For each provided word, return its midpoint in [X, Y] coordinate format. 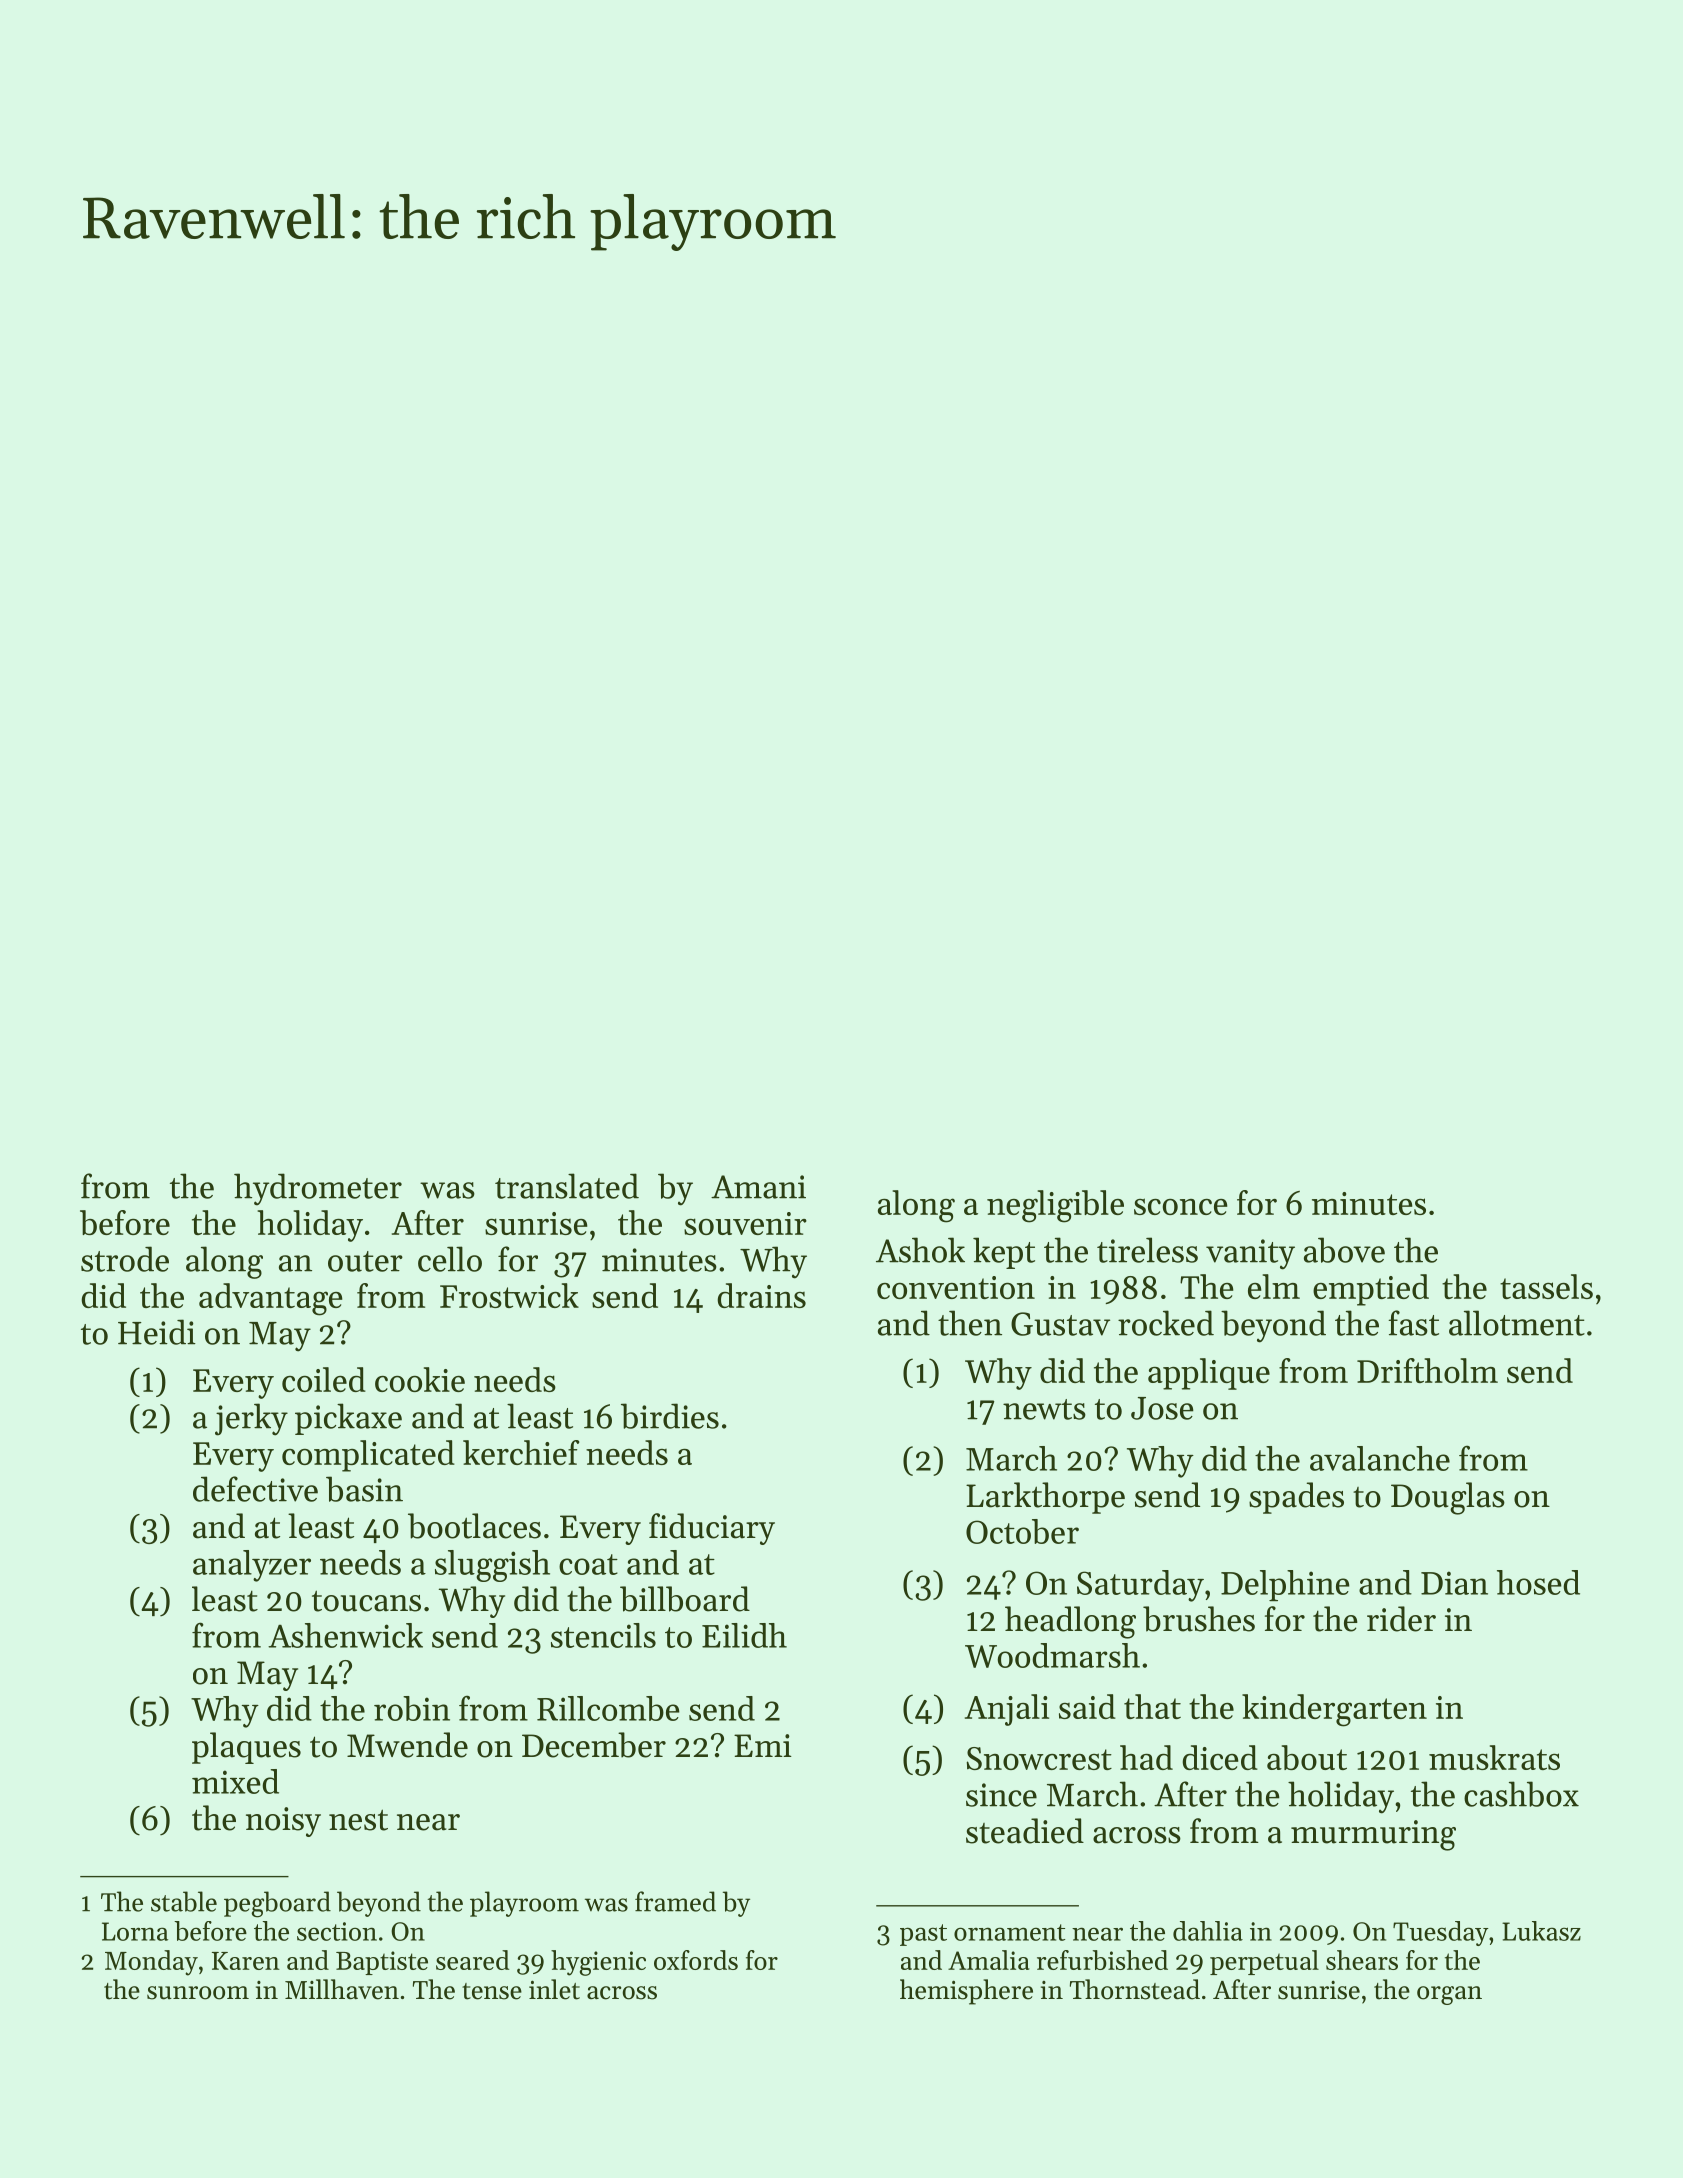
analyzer [252, 1566]
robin [412, 1708]
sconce [1180, 1206]
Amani [758, 1187]
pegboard [277, 1904]
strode [125, 1259]
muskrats [1494, 1757]
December [594, 1745]
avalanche [1380, 1458]
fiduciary [712, 1529]
